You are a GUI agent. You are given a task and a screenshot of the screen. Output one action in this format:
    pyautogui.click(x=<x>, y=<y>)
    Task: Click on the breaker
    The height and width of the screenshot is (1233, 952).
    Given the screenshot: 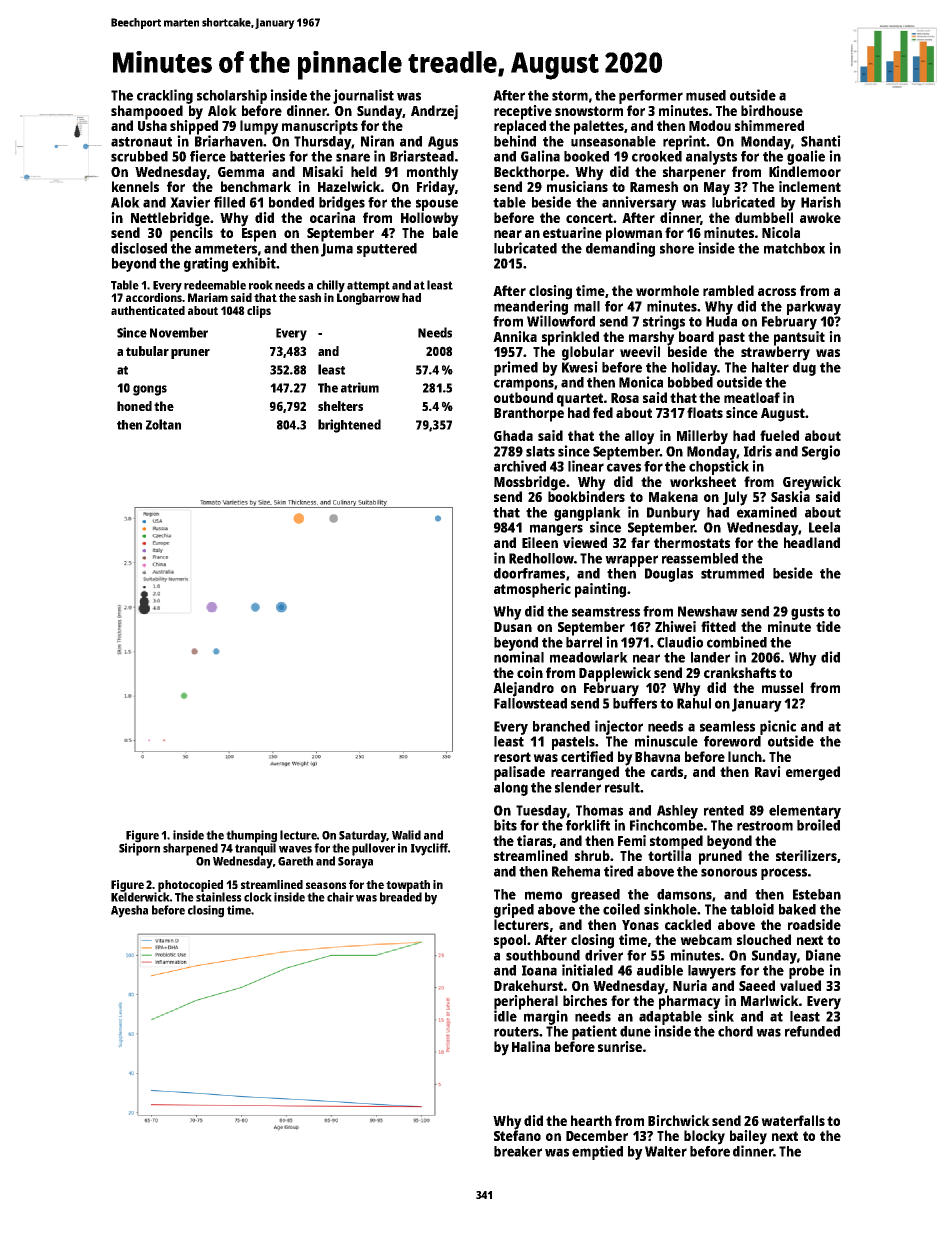 What is the action you would take?
    pyautogui.click(x=518, y=1151)
